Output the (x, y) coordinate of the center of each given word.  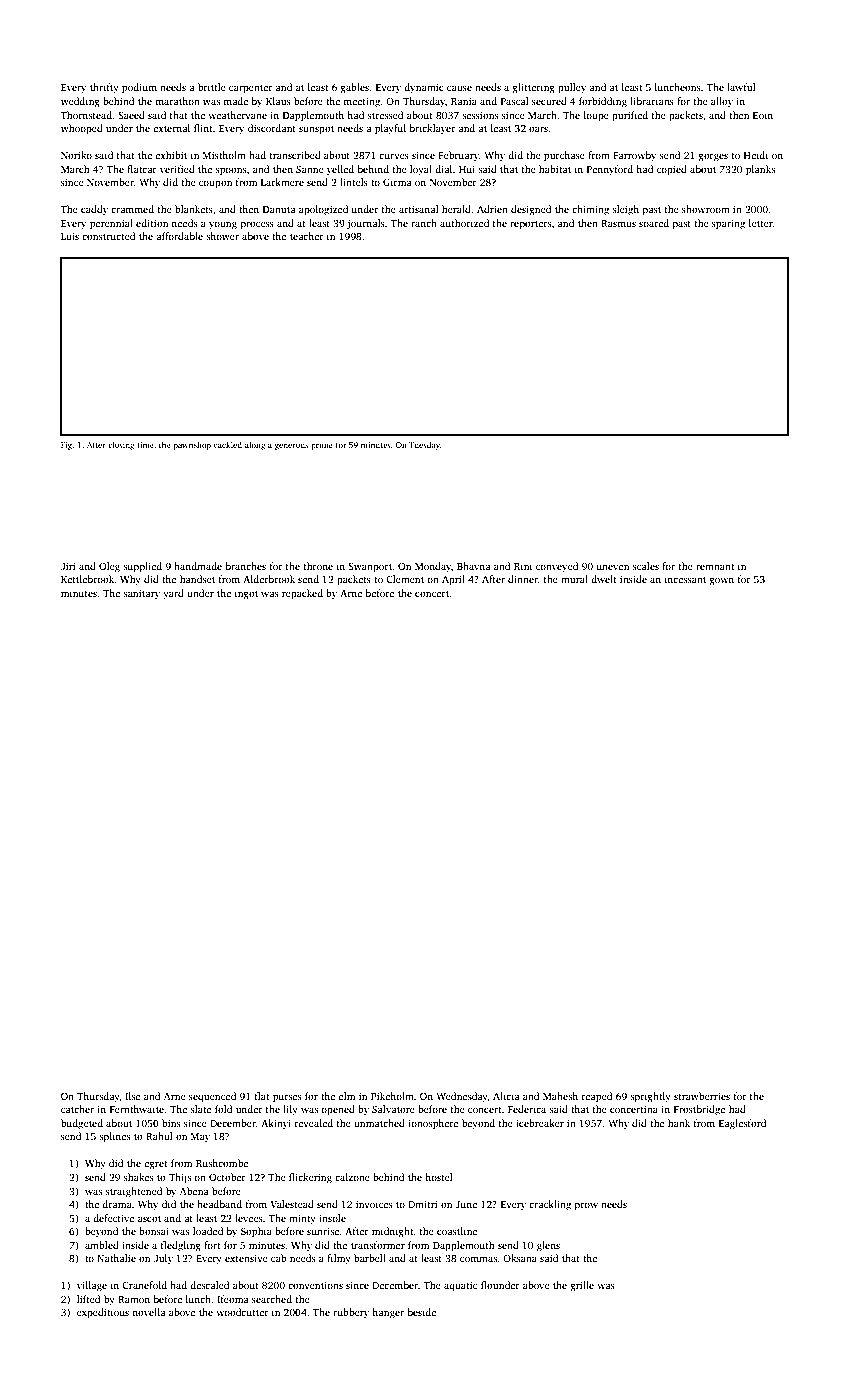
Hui (467, 169)
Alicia (506, 1096)
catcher (77, 1109)
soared (654, 223)
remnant (715, 567)
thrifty (104, 88)
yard (173, 594)
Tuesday (424, 446)
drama (117, 1204)
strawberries (702, 1096)
